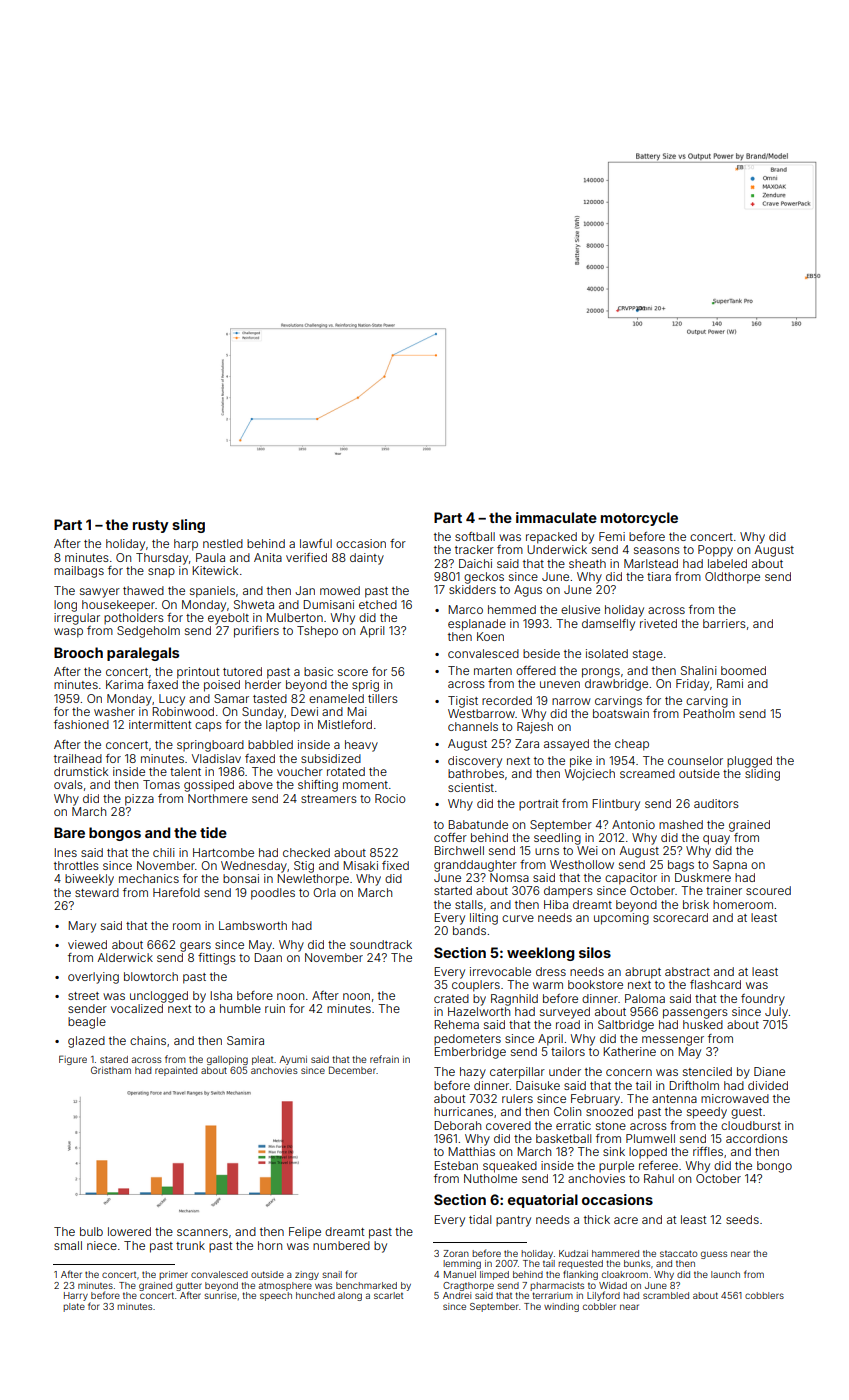  Describe the element at coordinates (715, 984) in the image. I see `flashcard` at that location.
